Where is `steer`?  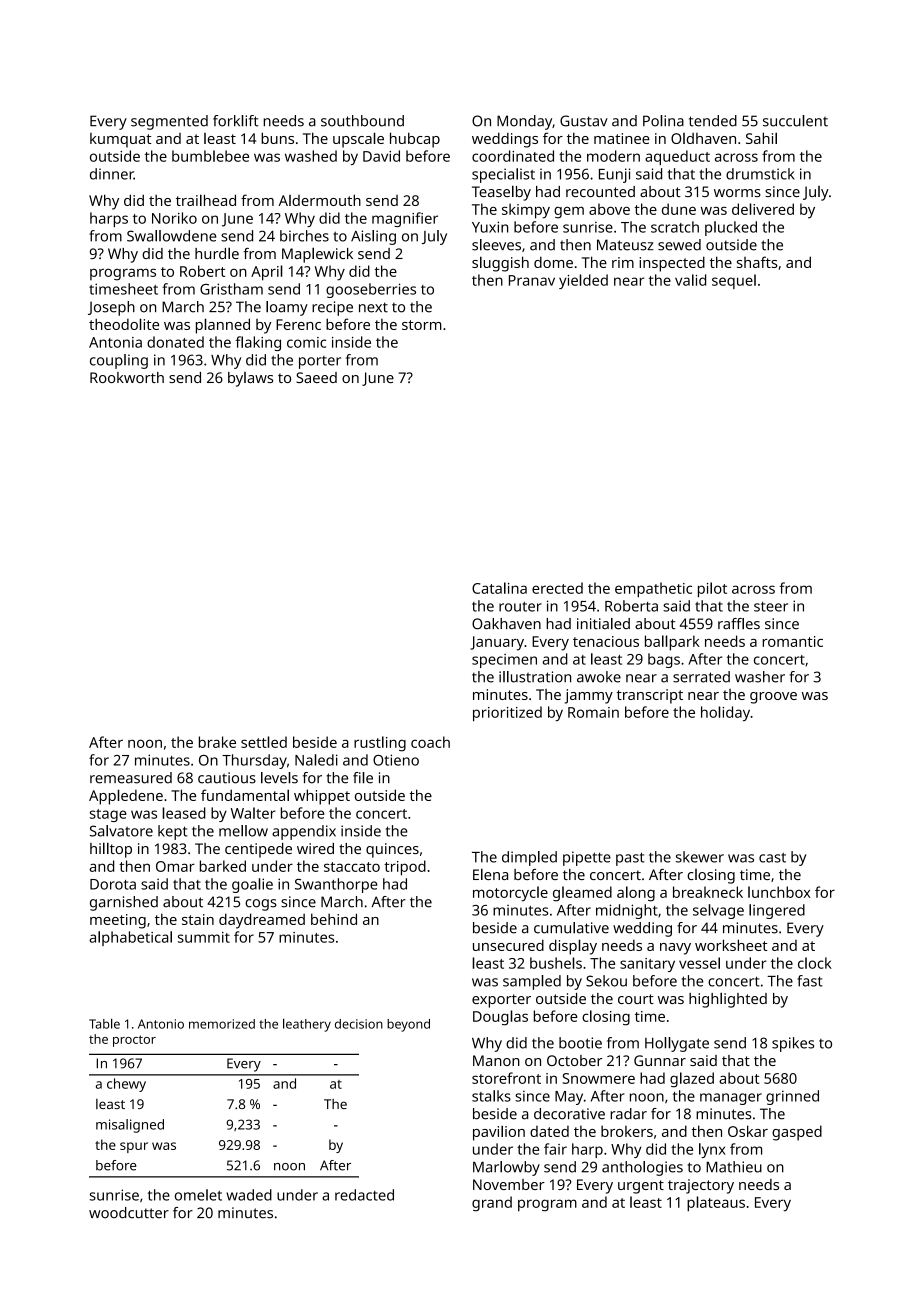 steer is located at coordinates (771, 607).
